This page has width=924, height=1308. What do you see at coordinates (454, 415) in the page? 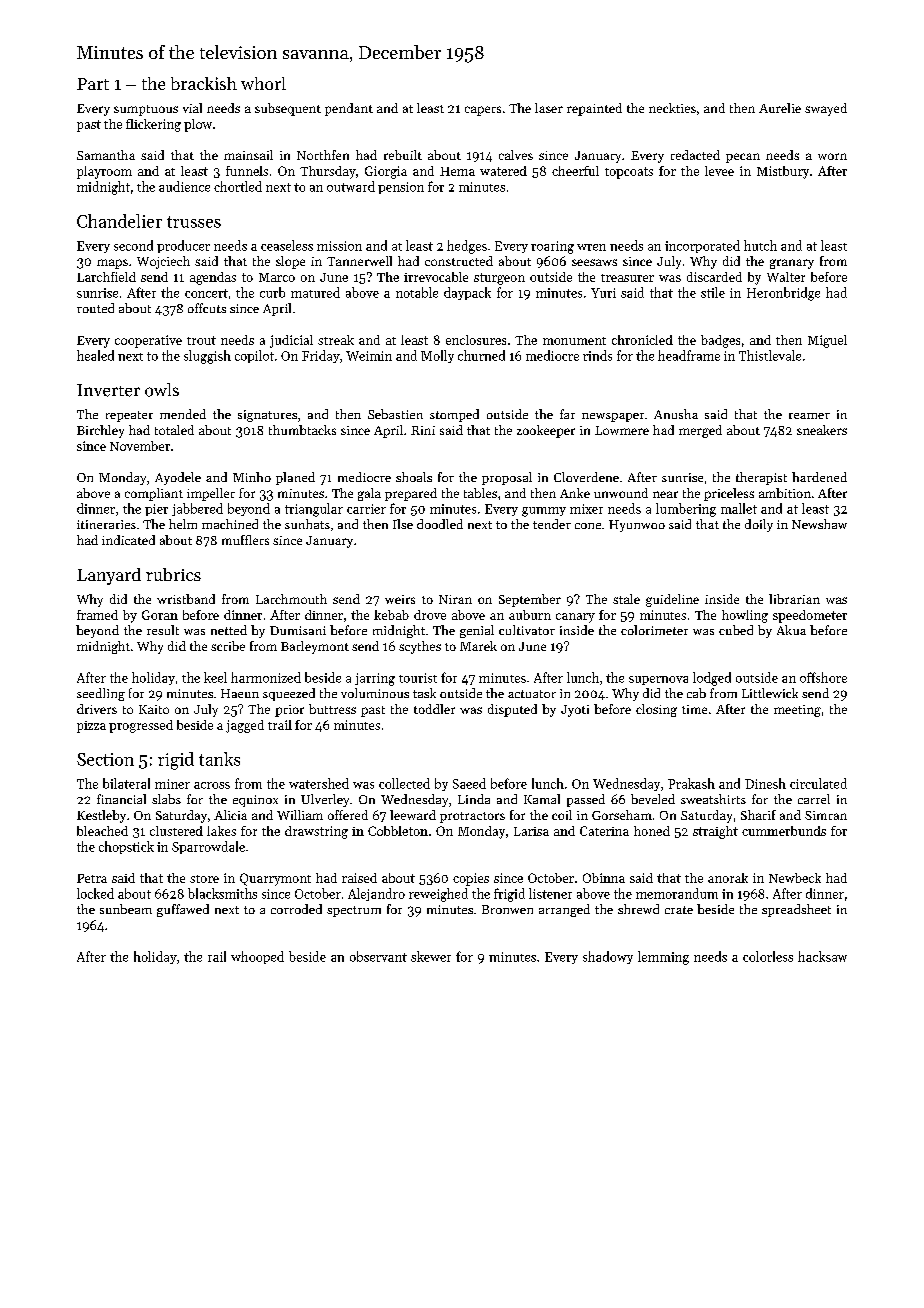
I see `stomped` at bounding box center [454, 415].
